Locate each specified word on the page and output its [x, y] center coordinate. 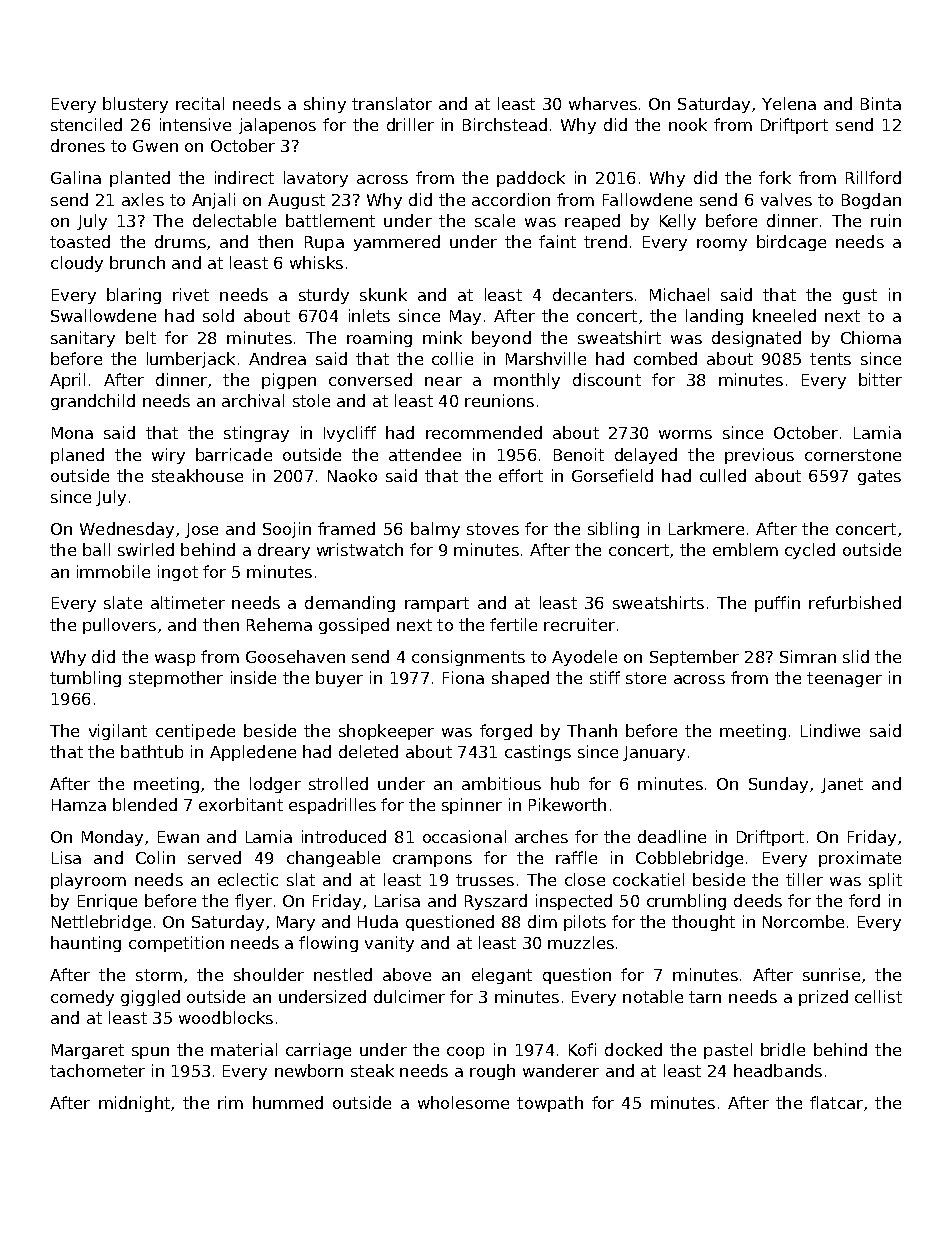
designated [756, 339]
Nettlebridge [101, 923]
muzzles [581, 942]
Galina [76, 177]
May [465, 317]
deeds [758, 900]
